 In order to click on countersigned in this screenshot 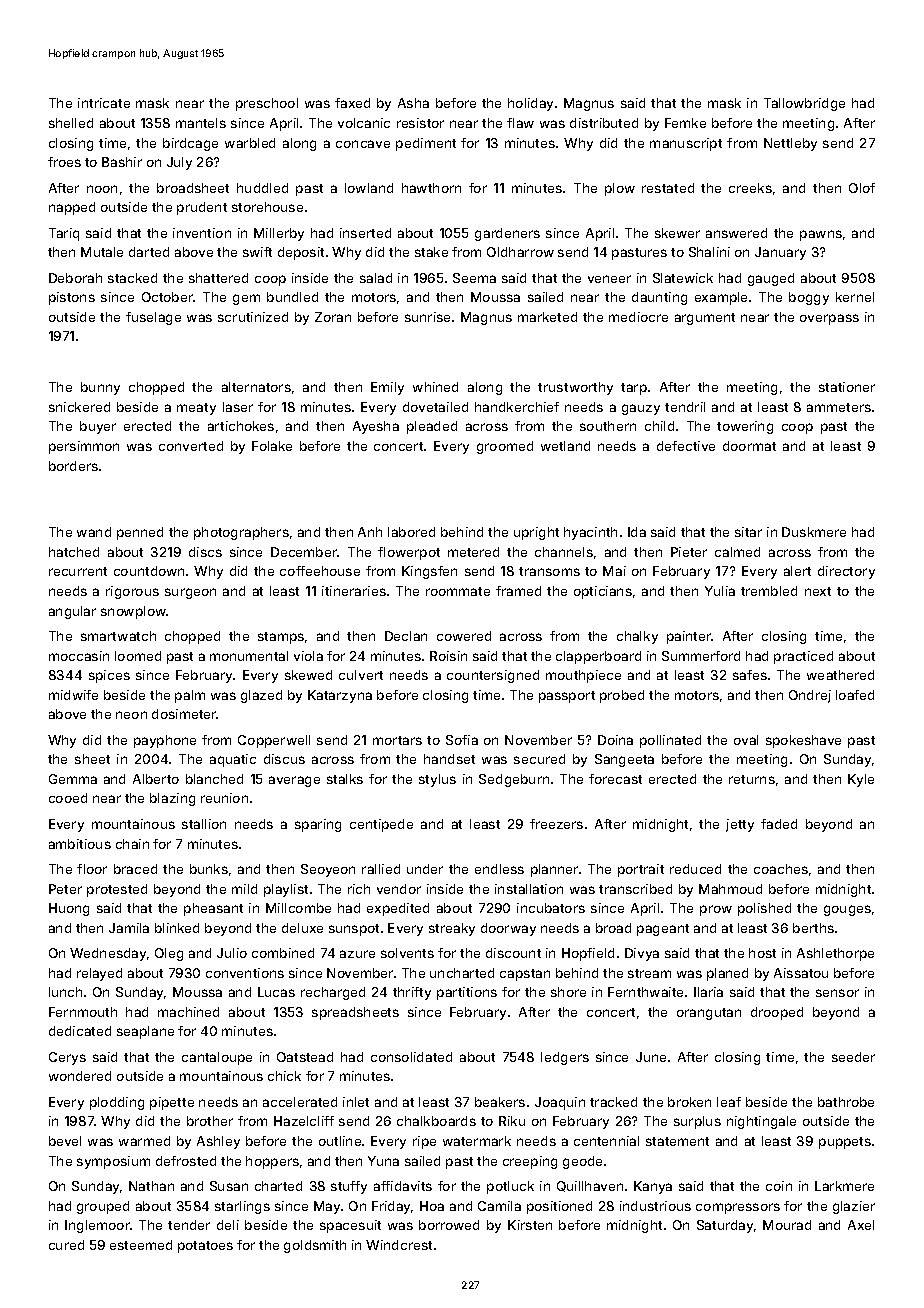, I will do `click(493, 676)`.
